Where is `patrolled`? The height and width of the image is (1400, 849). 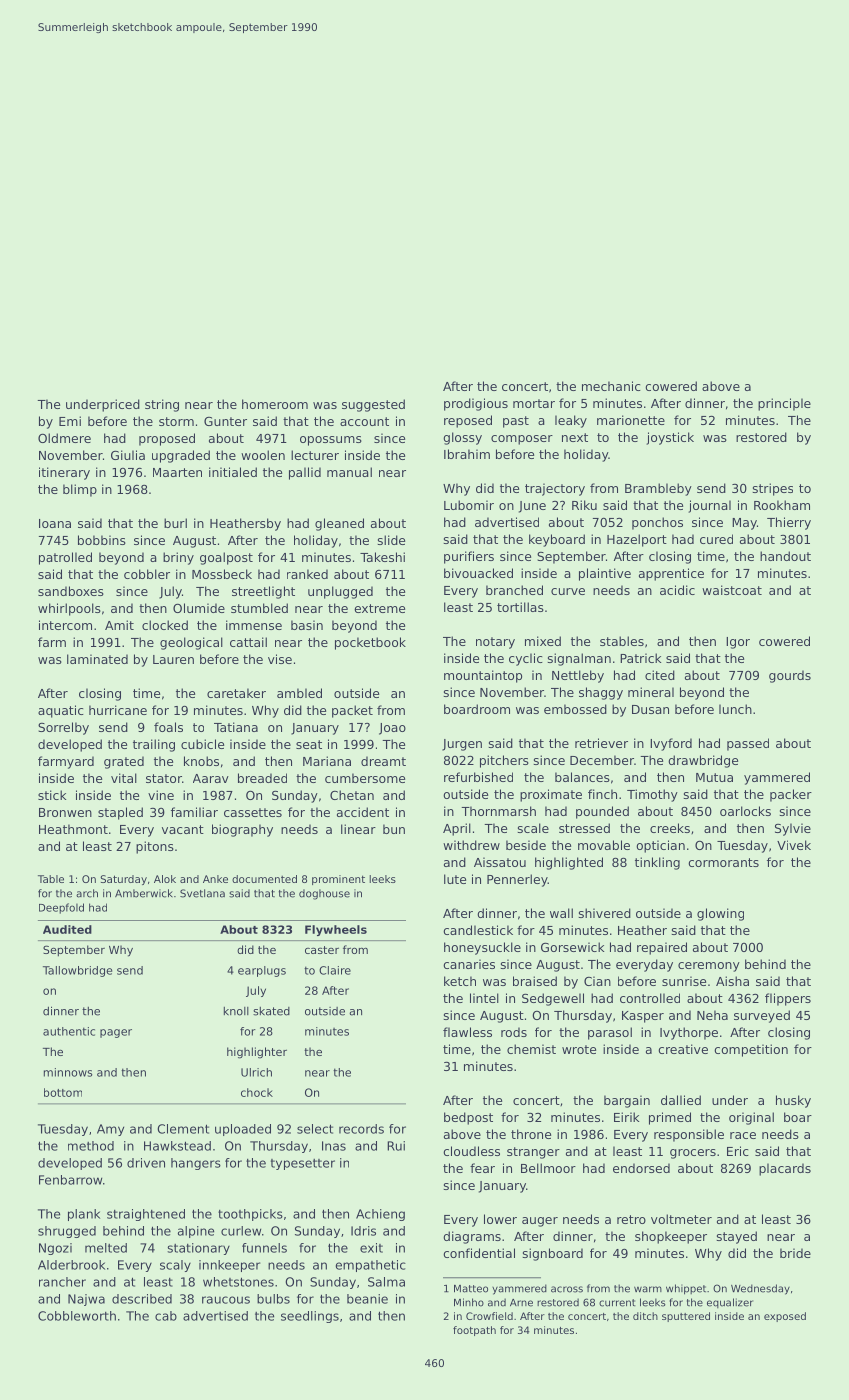
patrolled is located at coordinates (65, 558).
